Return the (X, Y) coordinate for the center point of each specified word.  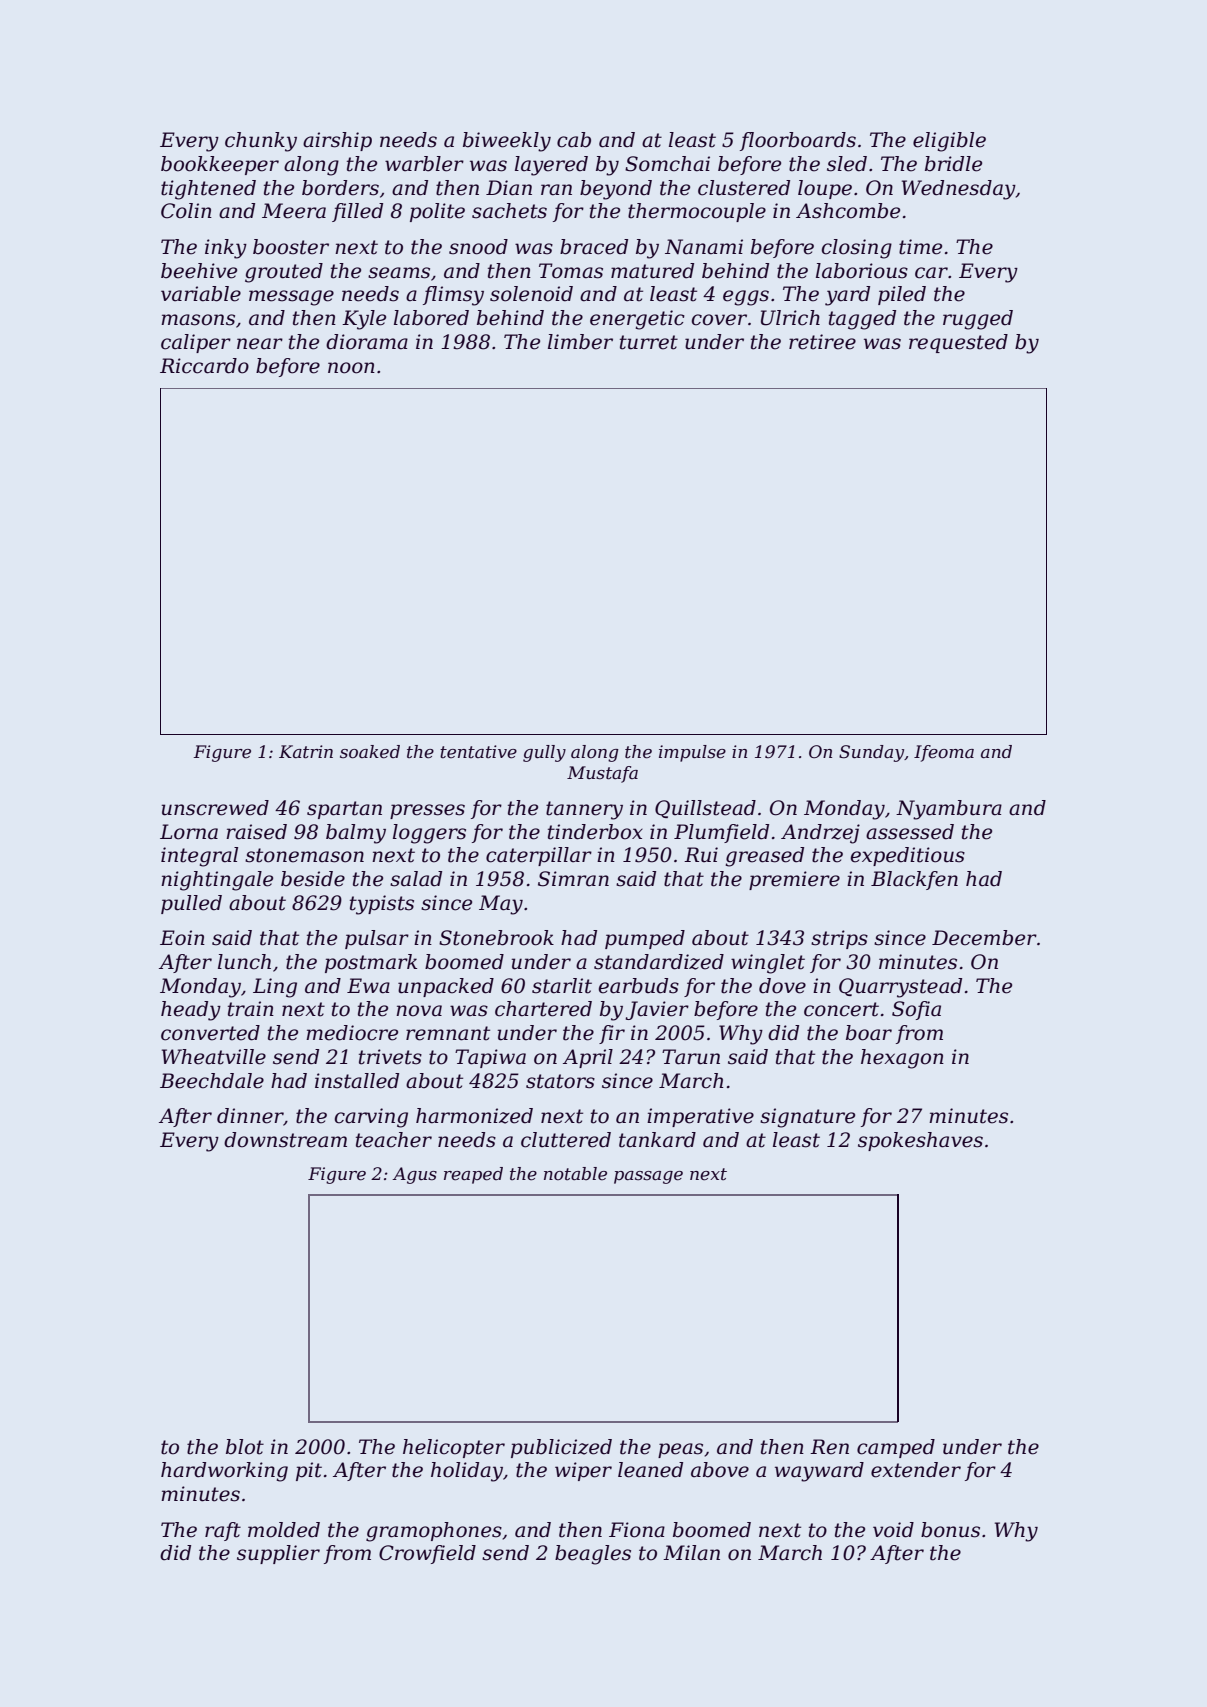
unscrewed (215, 808)
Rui (701, 855)
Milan (691, 1553)
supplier (278, 1554)
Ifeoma (944, 753)
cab (574, 140)
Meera (294, 211)
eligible (949, 142)
